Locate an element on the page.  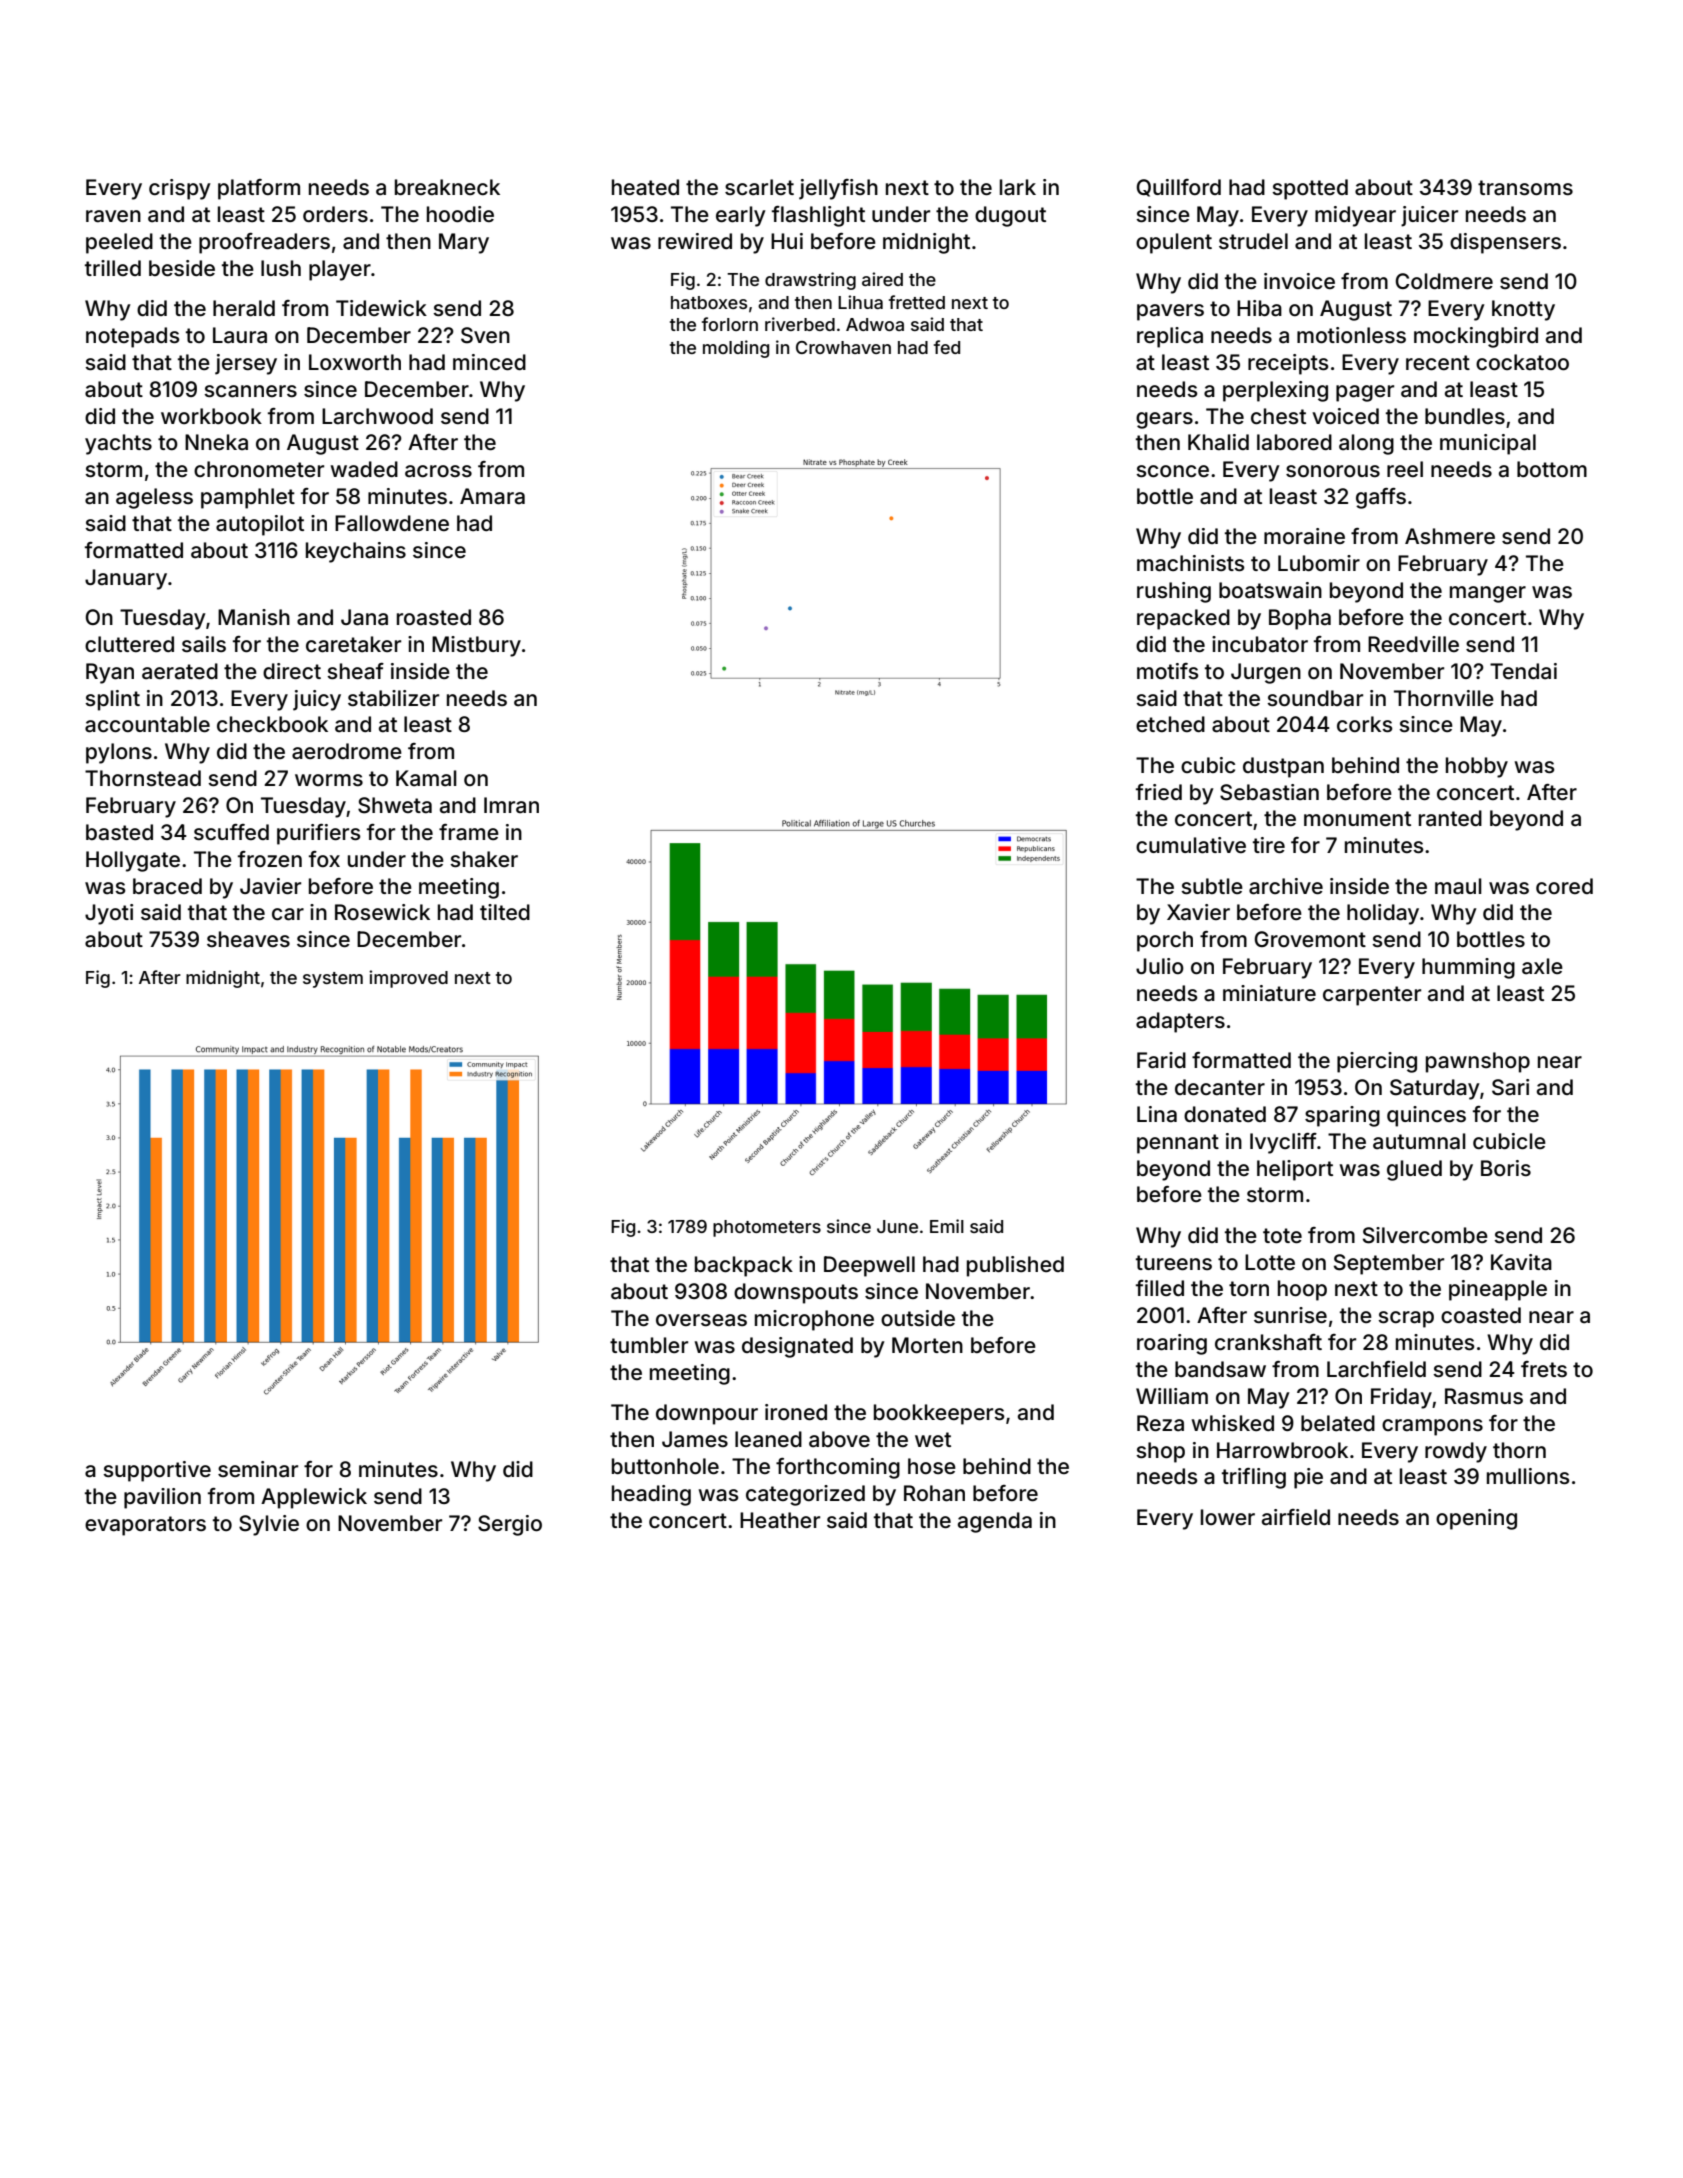
supportive is located at coordinates (157, 1471).
